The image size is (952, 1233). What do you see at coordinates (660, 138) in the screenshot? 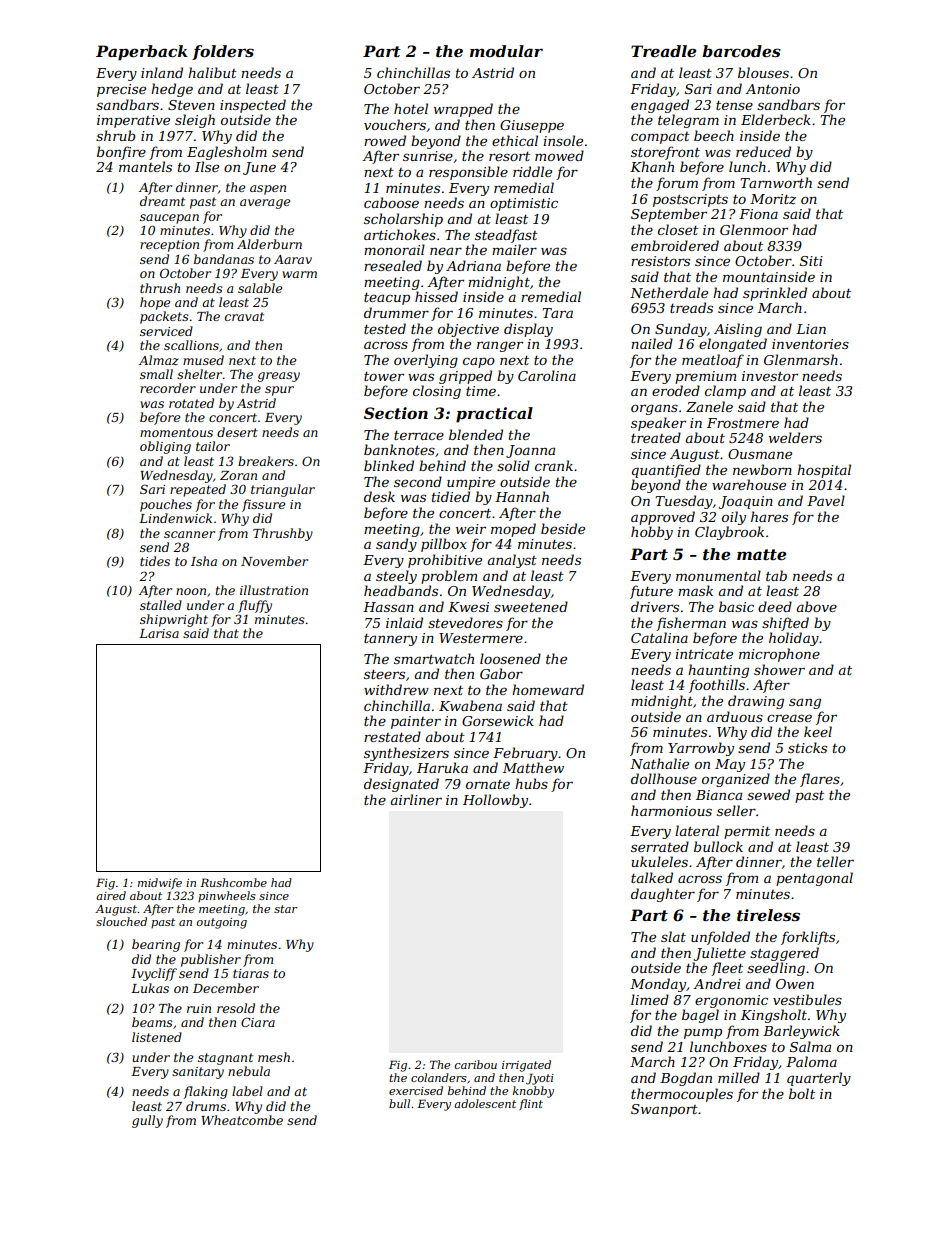
I see `compact` at bounding box center [660, 138].
